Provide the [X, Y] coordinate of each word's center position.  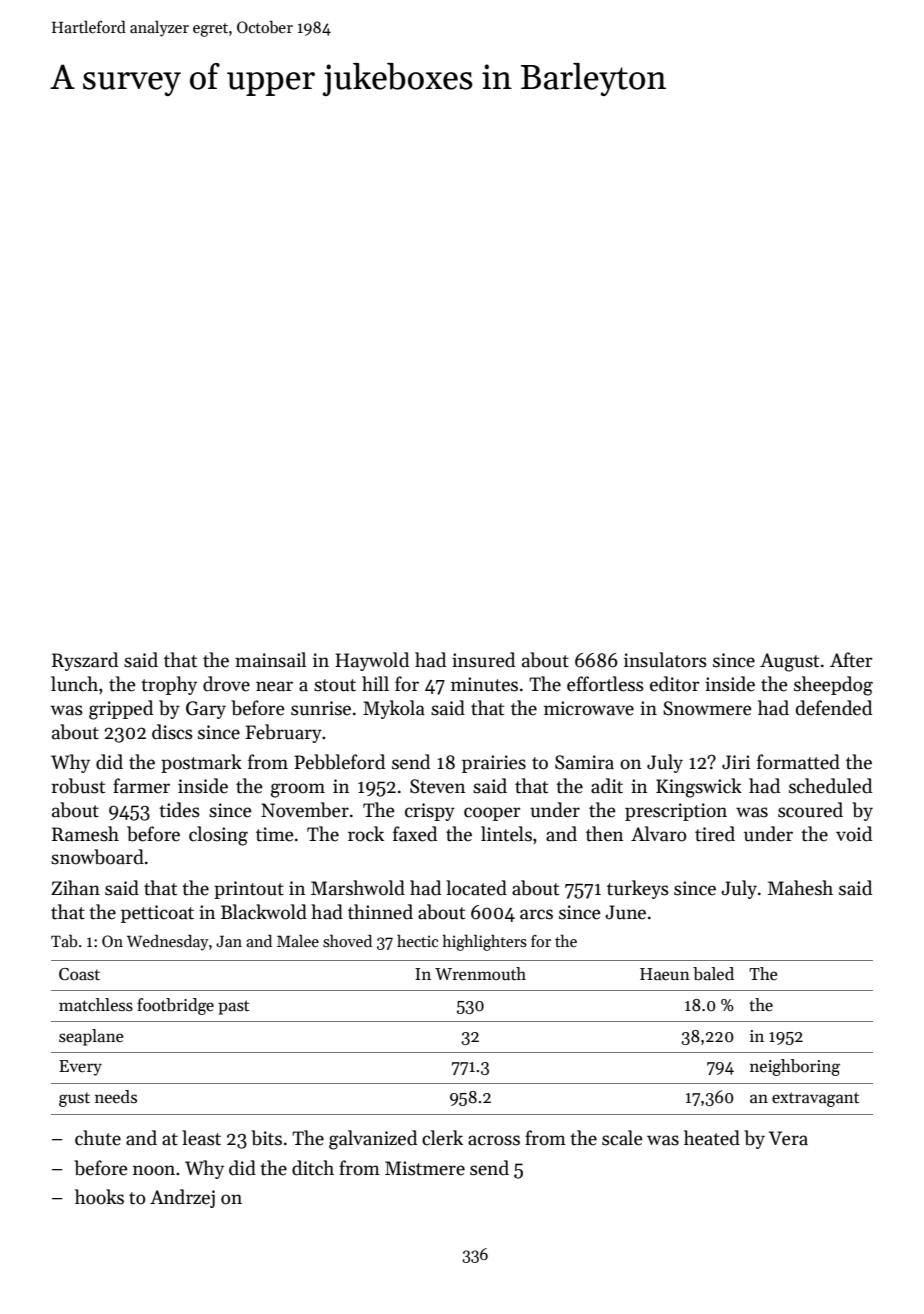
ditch [313, 1168]
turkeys [638, 889]
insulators [665, 660]
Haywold [372, 661]
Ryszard [85, 661]
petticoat [157, 914]
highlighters [484, 942]
